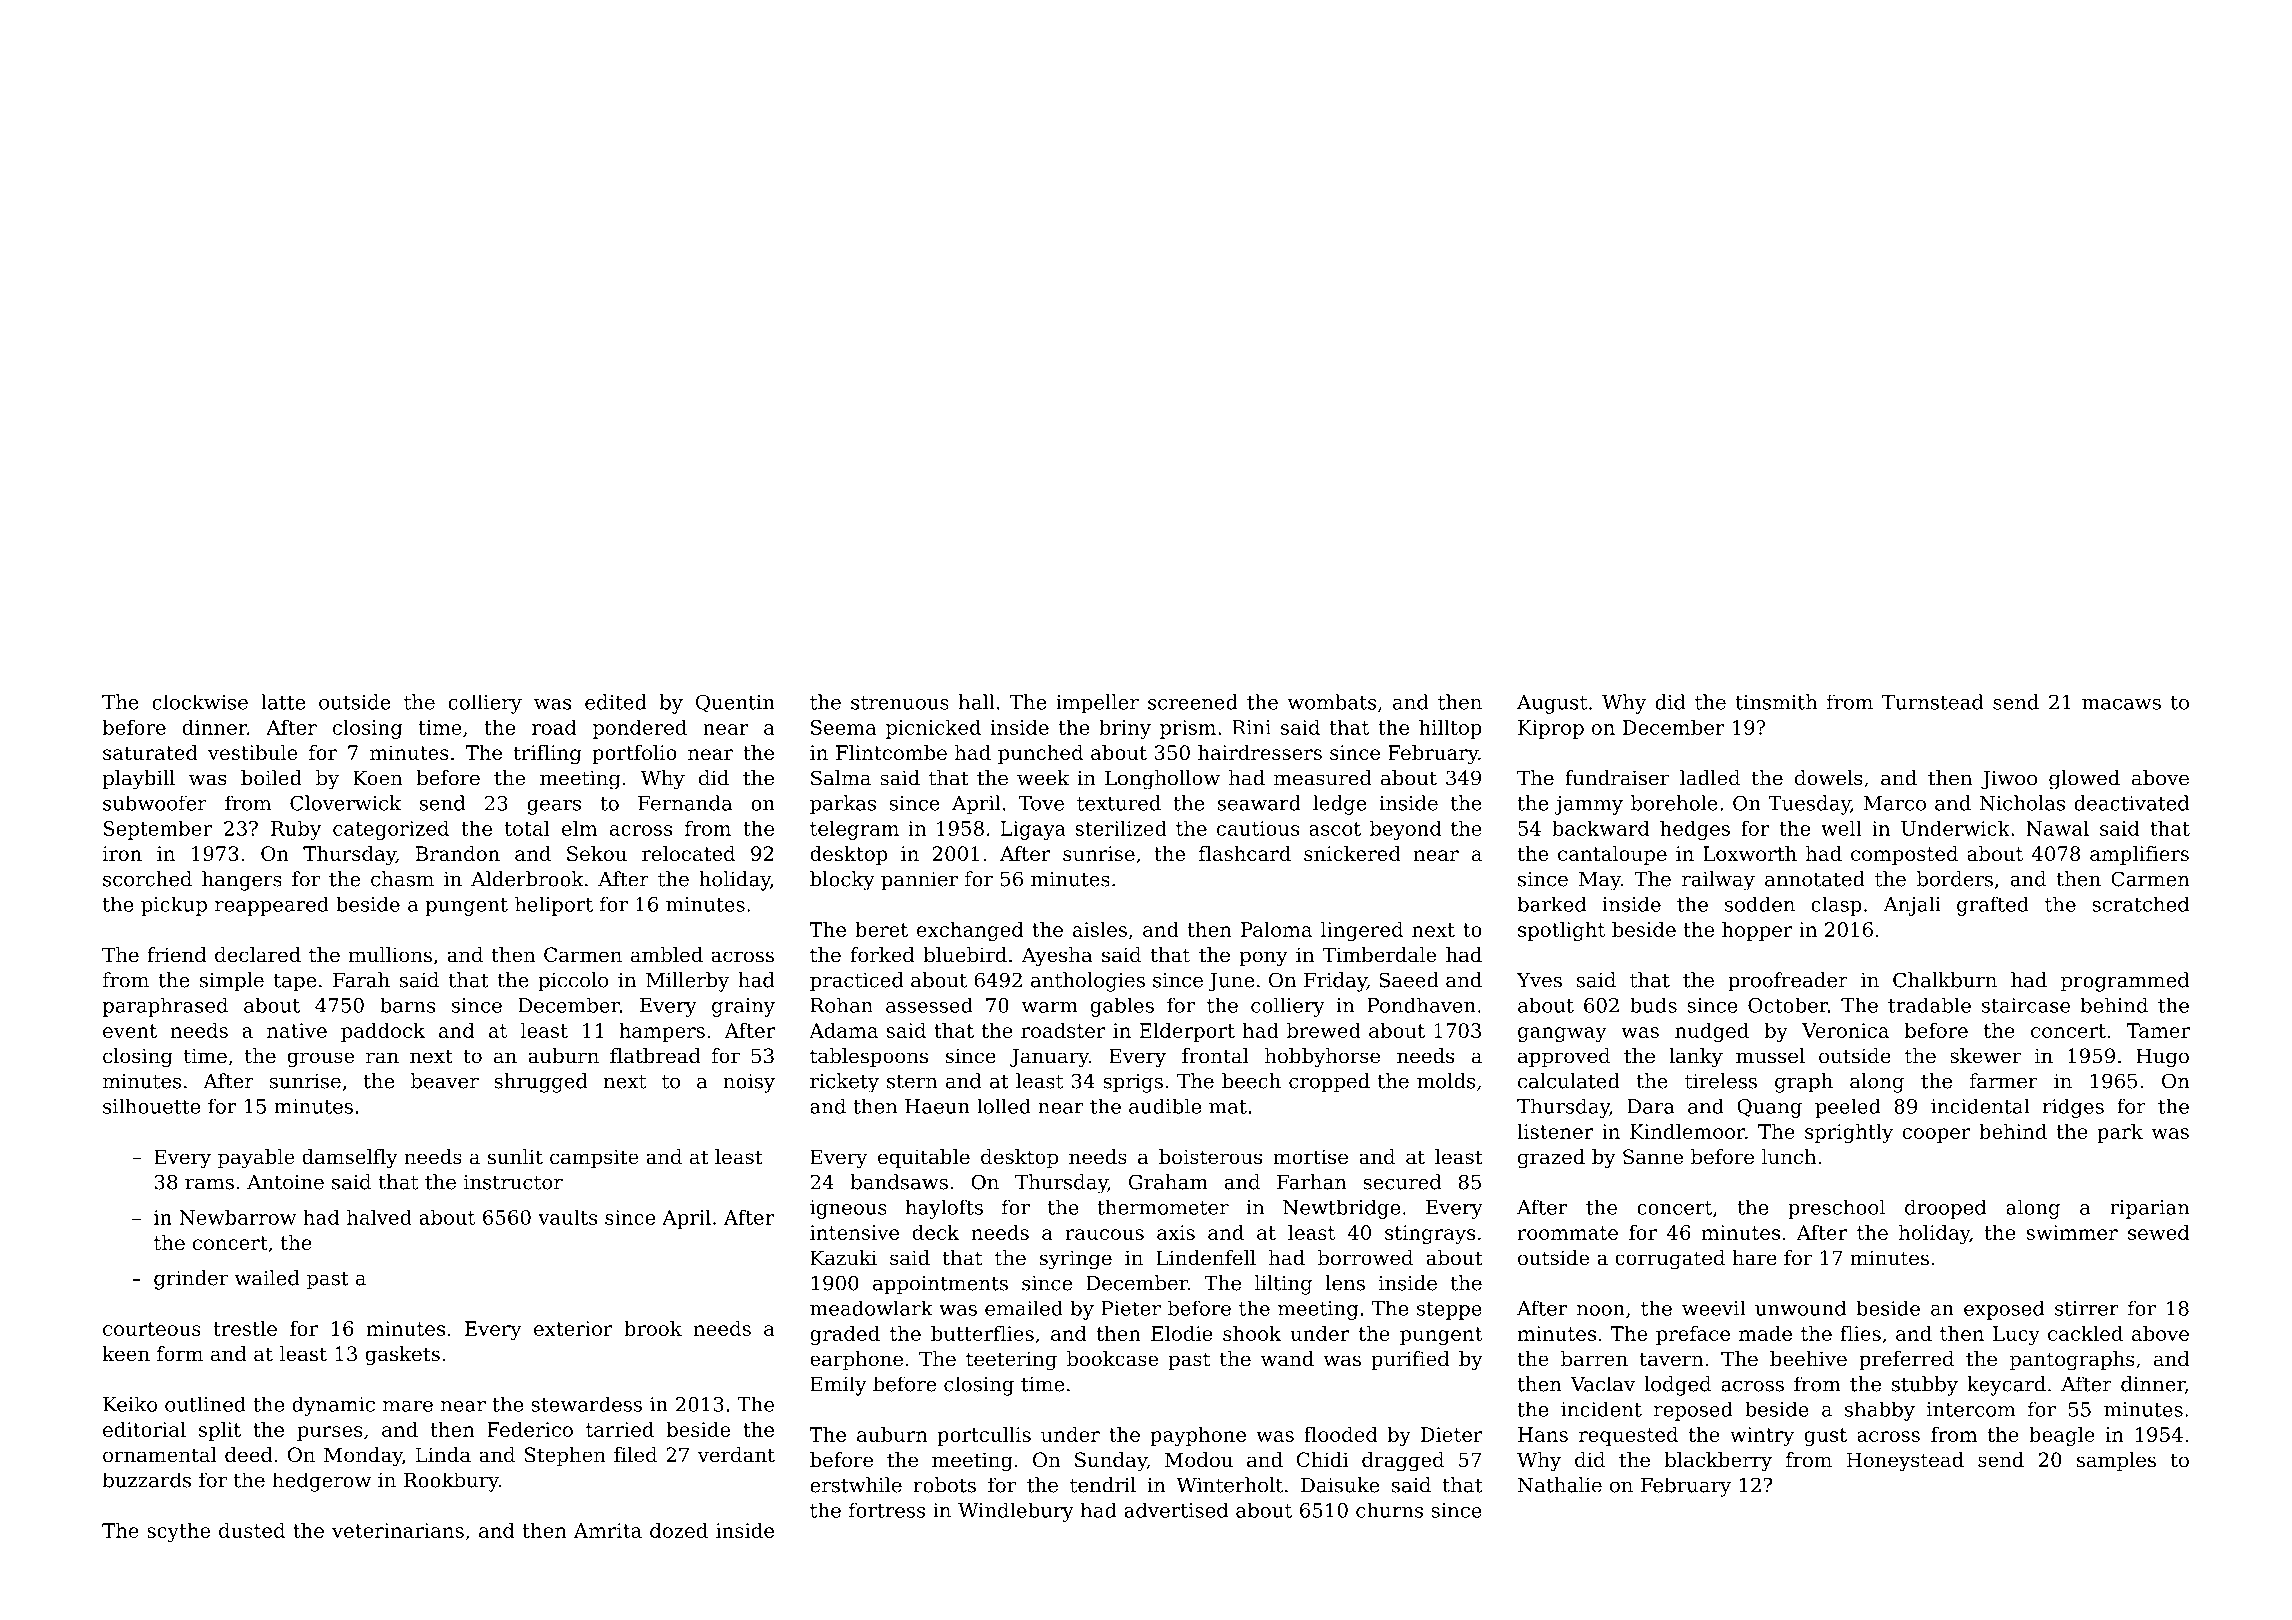  What do you see at coordinates (1389, 1510) in the screenshot?
I see `churns` at bounding box center [1389, 1510].
